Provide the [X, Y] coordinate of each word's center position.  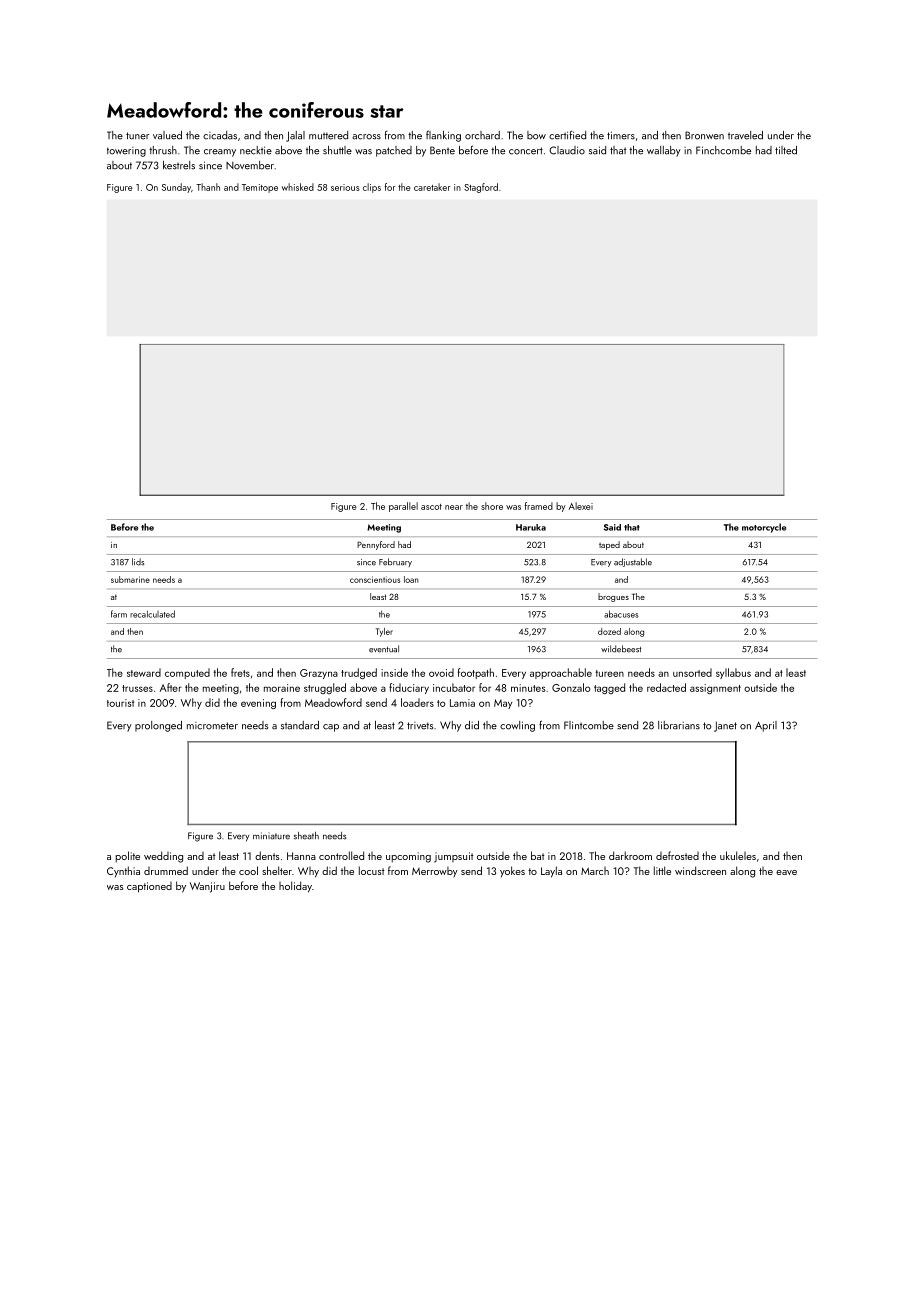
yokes [512, 871]
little [662, 870]
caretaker [432, 187]
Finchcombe [723, 150]
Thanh [208, 187]
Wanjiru [207, 887]
